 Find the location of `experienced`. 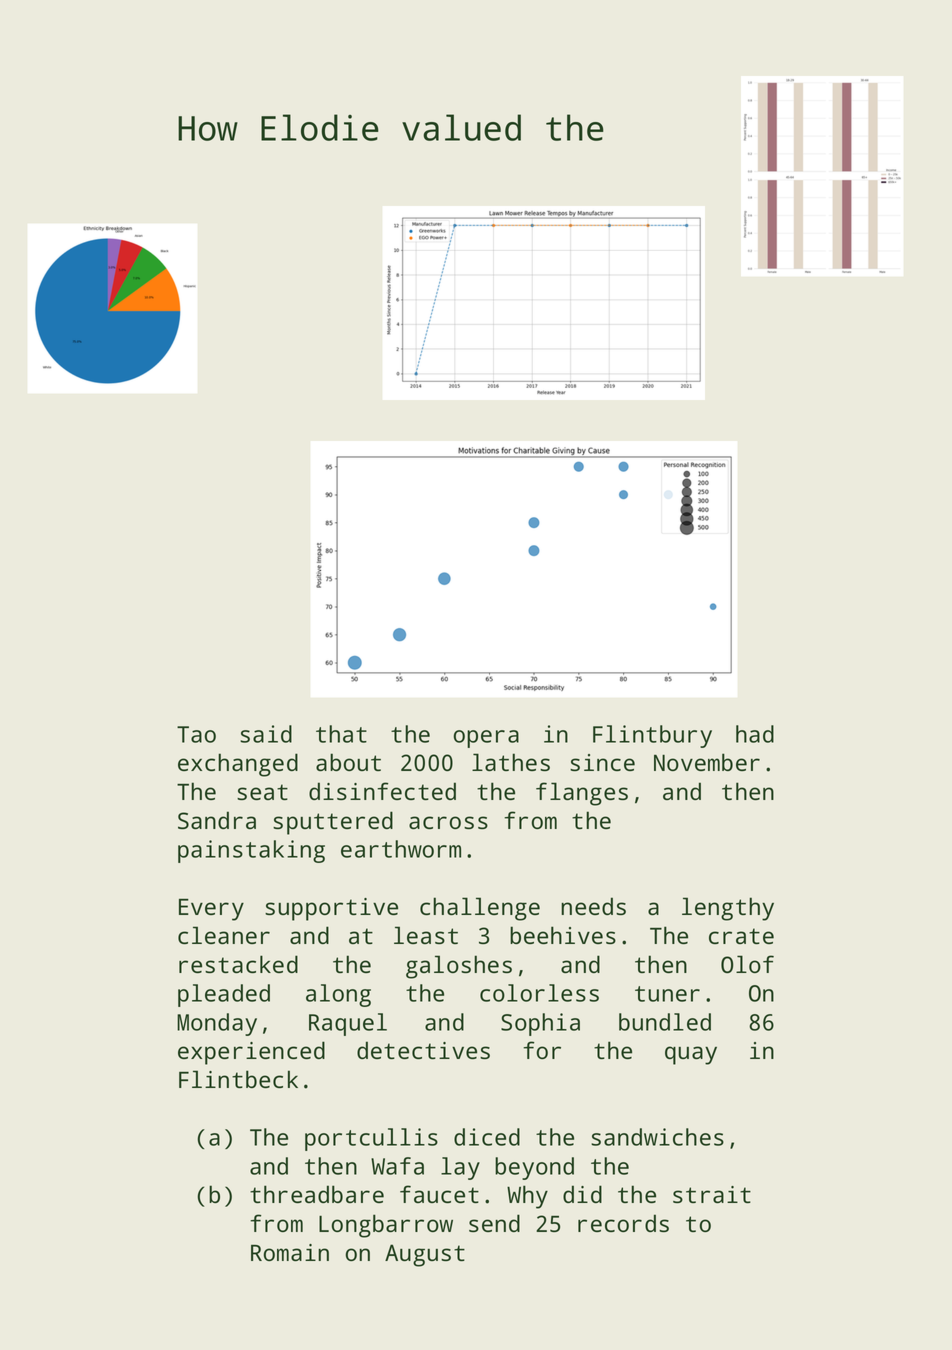

experienced is located at coordinates (251, 1053).
